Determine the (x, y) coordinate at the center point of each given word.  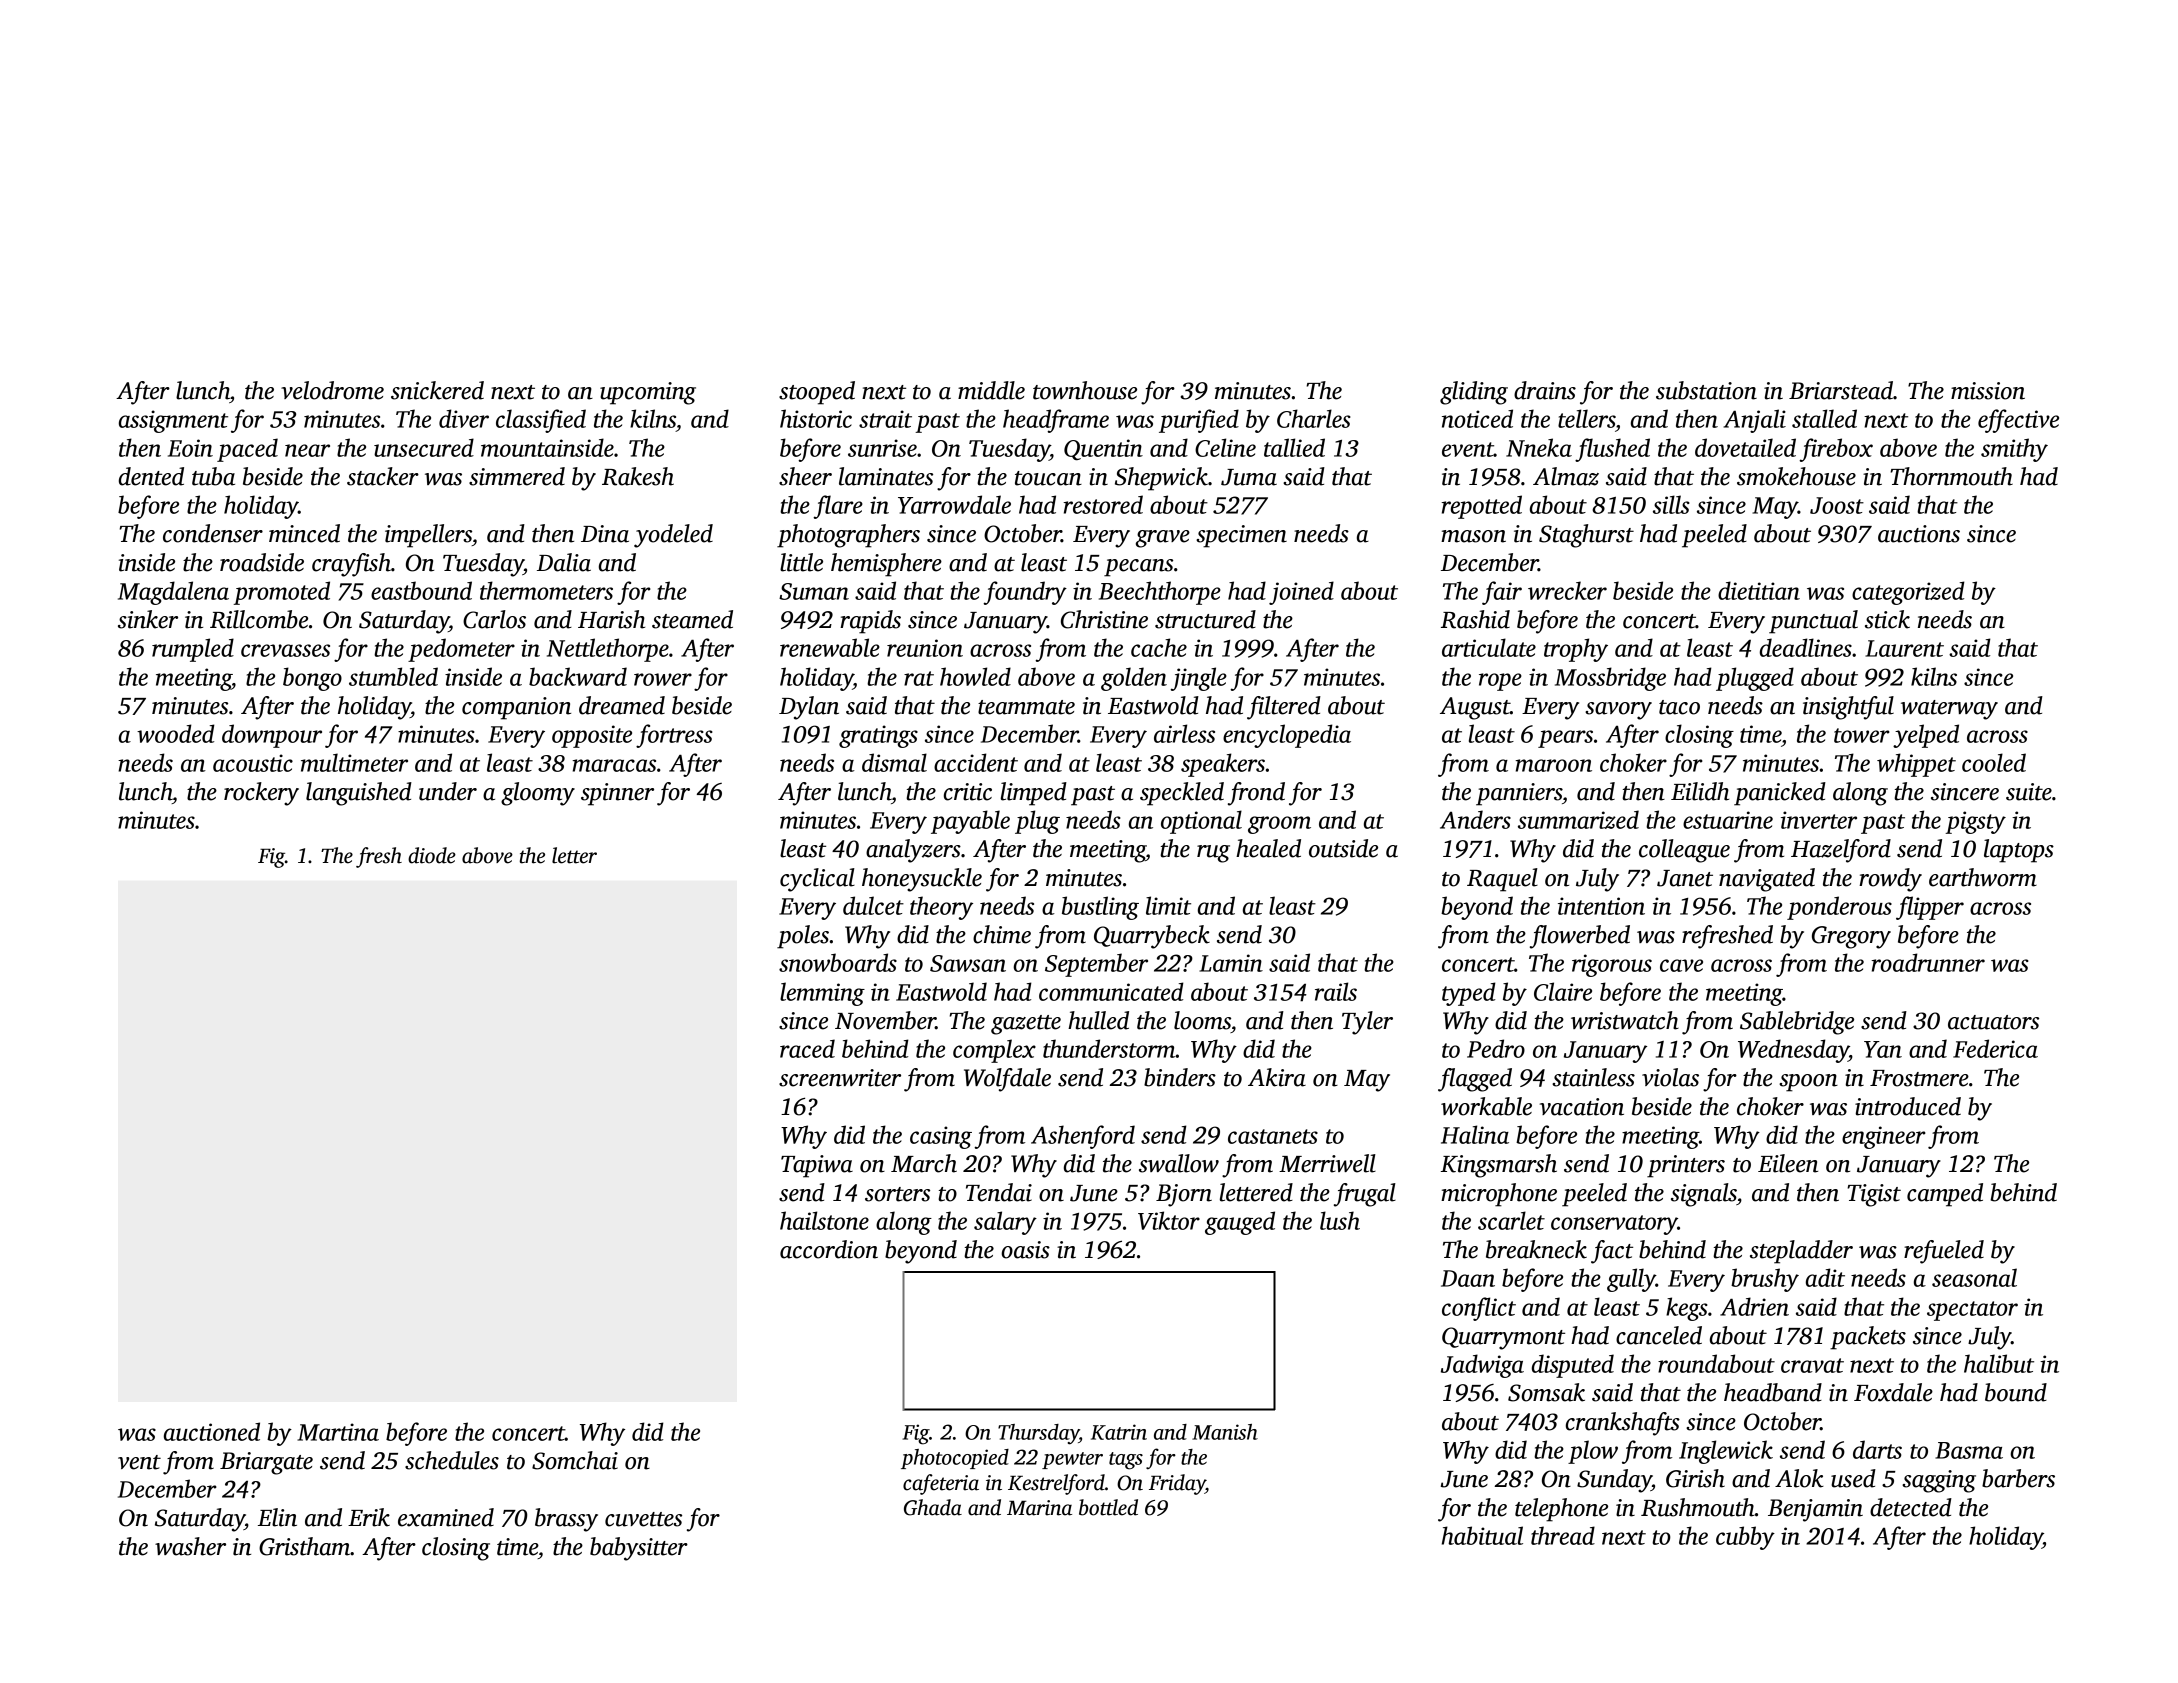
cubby (1745, 1538)
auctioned (212, 1431)
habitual (1482, 1535)
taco (1679, 707)
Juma (1249, 477)
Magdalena (173, 593)
